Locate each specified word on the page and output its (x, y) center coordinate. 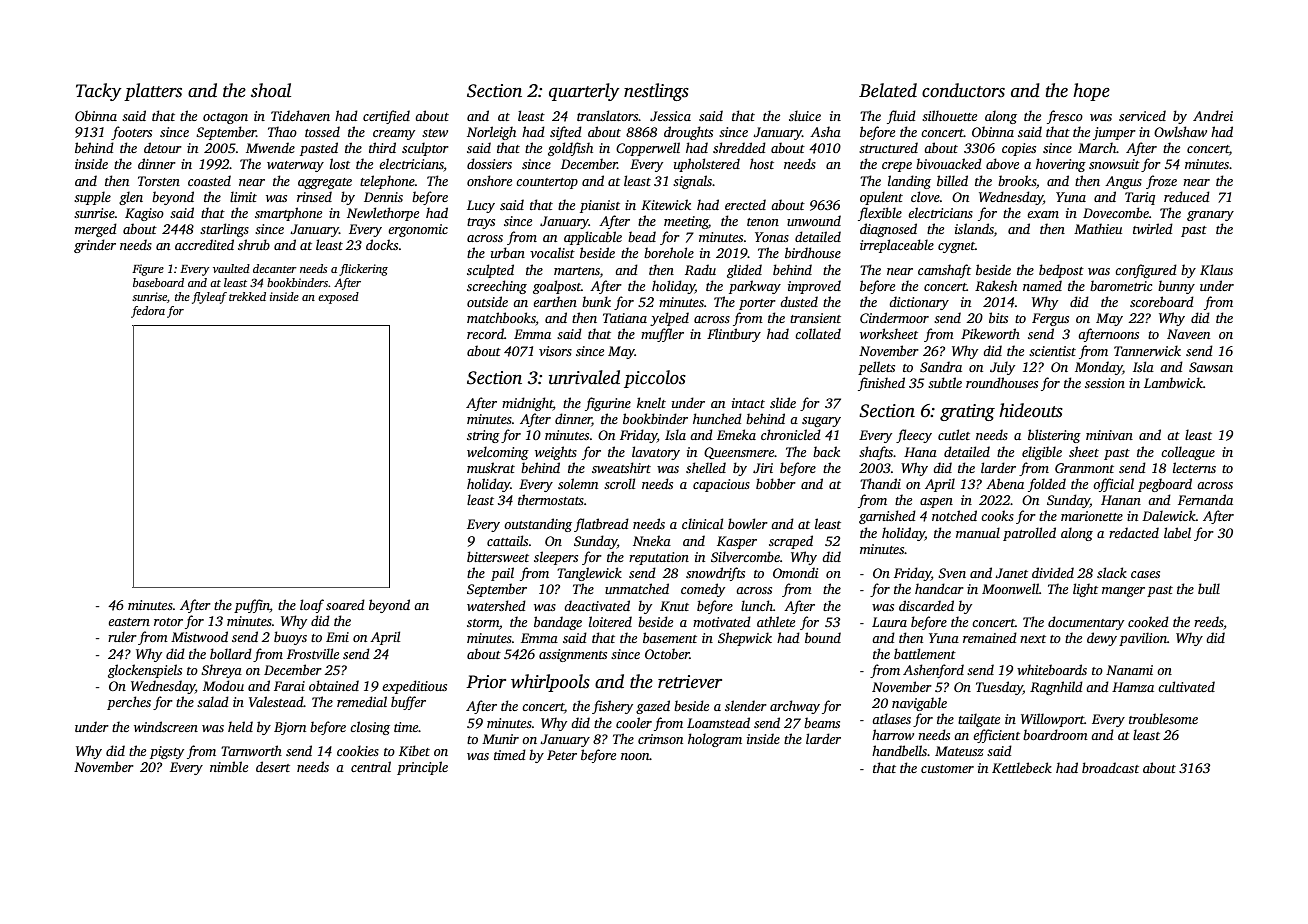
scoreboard (1162, 301)
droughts (688, 133)
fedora (148, 312)
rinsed (314, 196)
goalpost (557, 287)
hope (1091, 92)
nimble (229, 766)
